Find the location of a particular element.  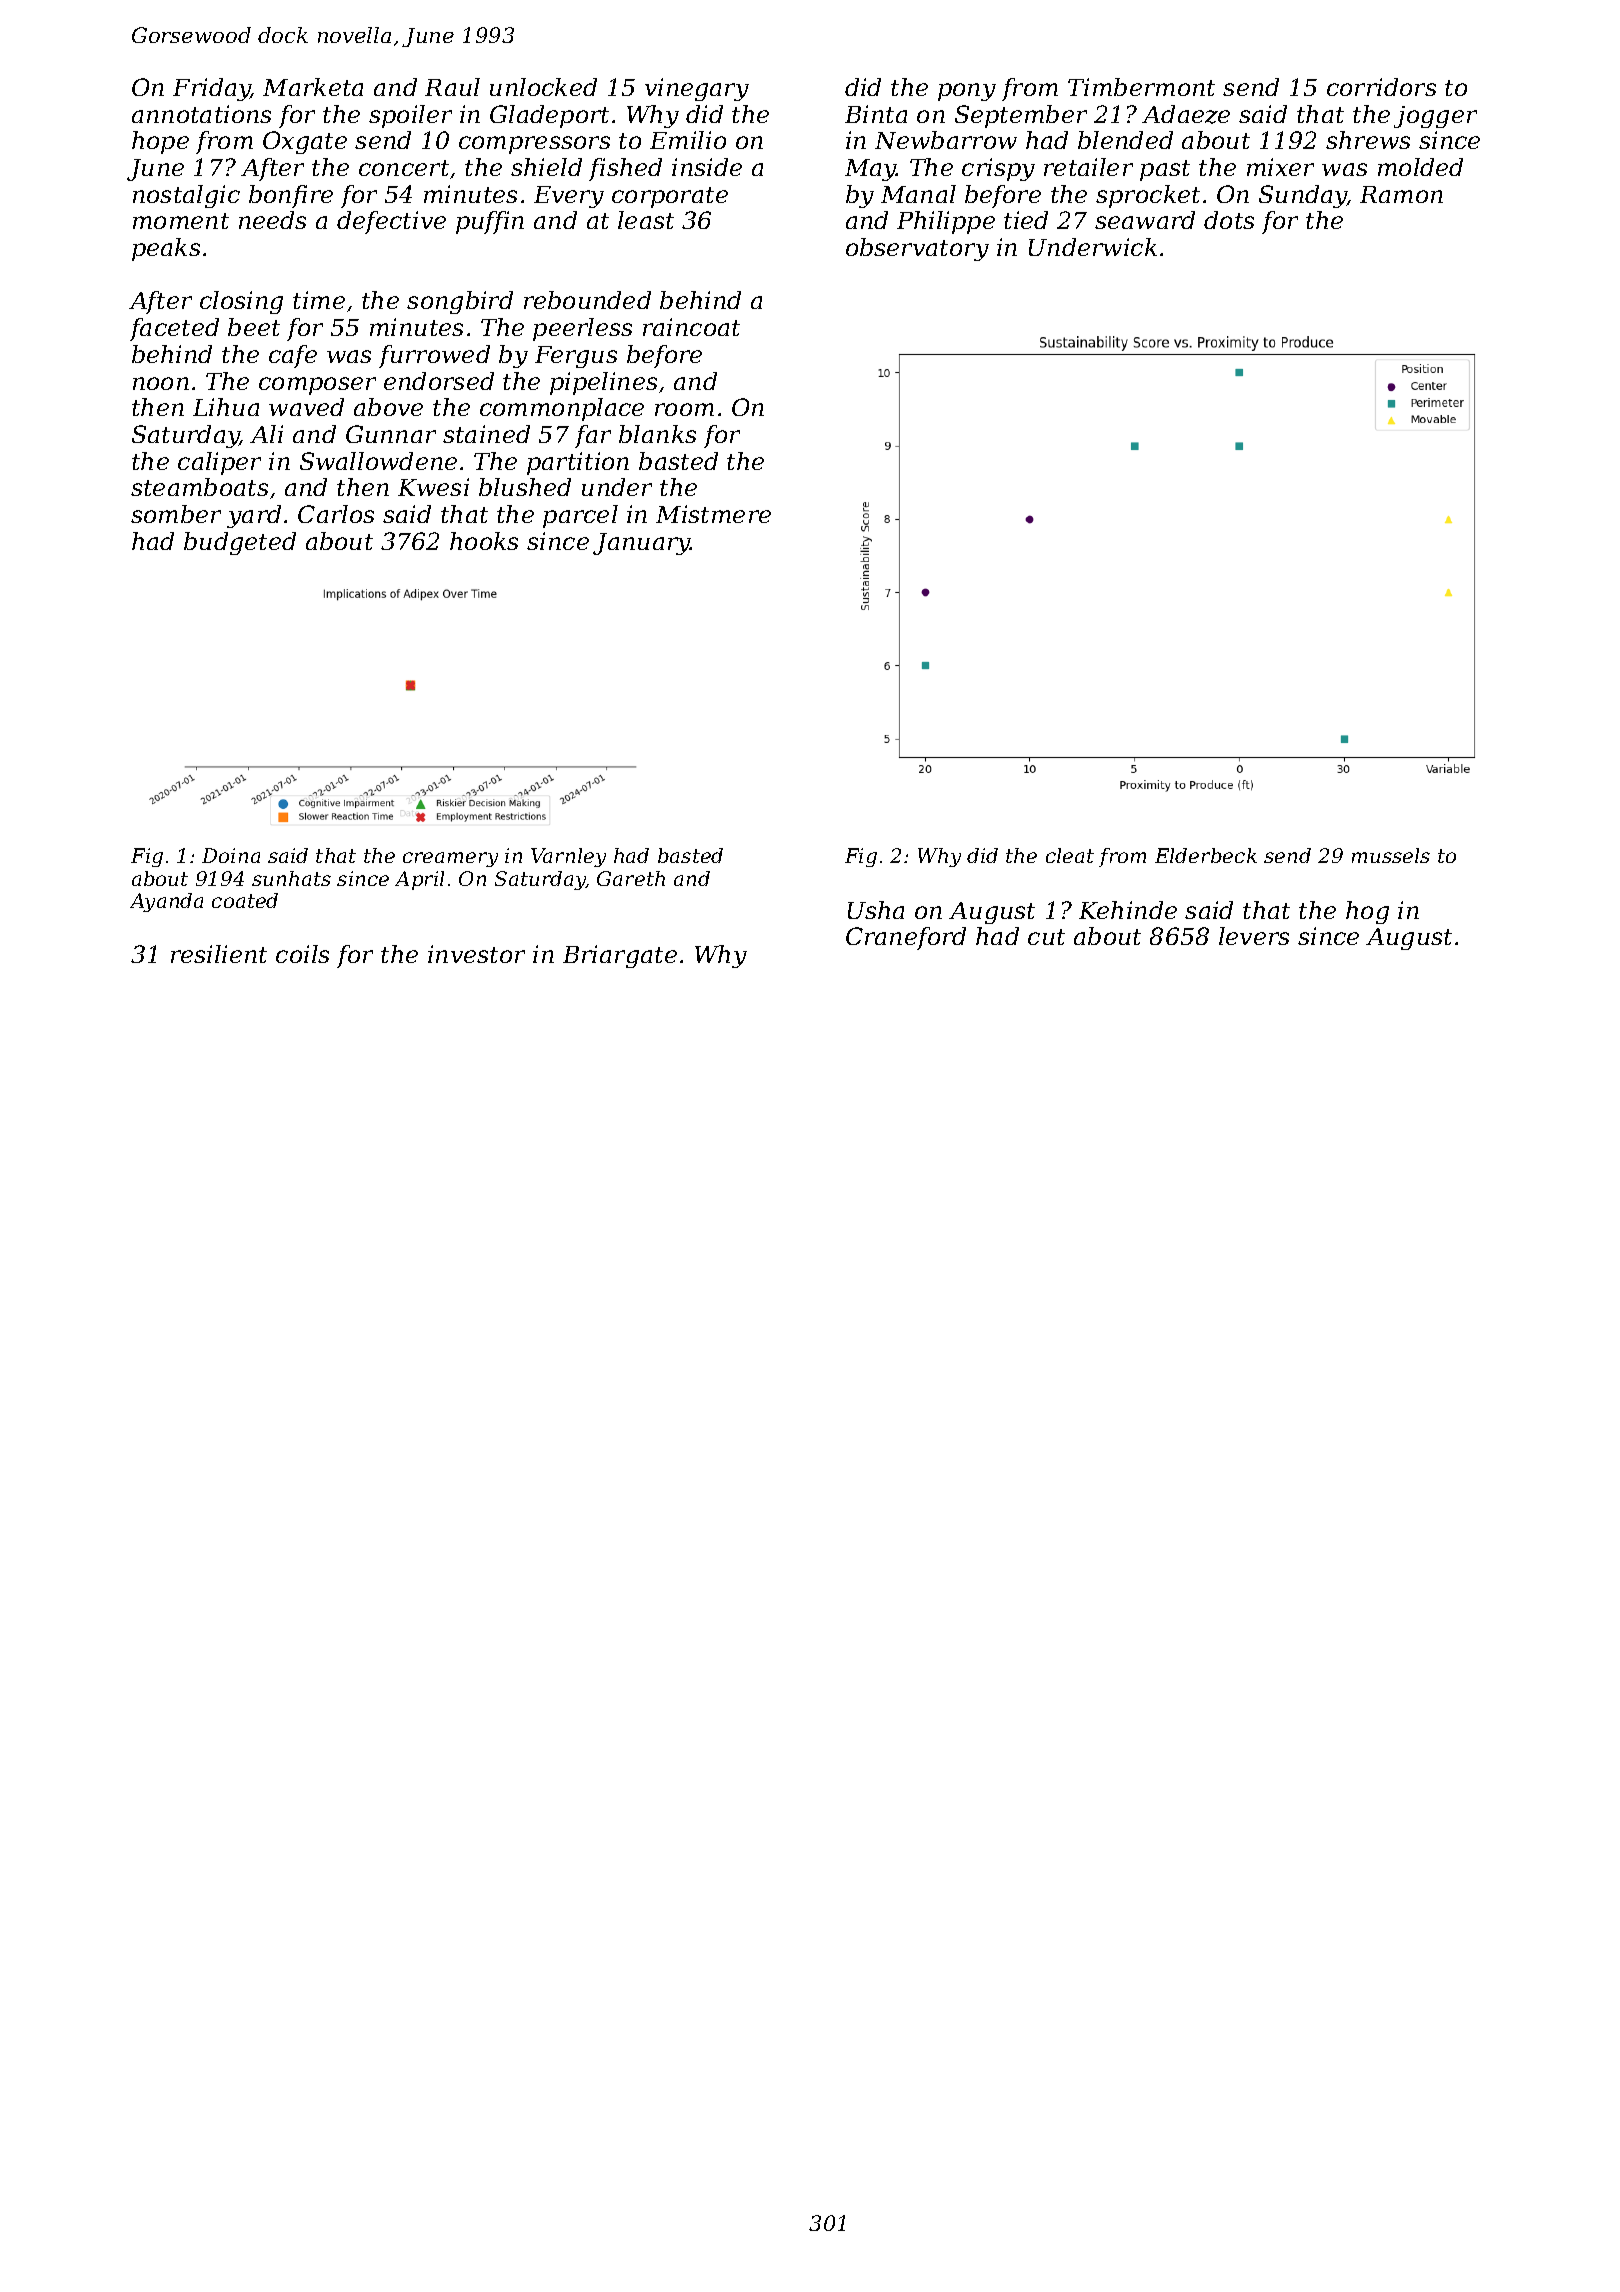

hooks is located at coordinates (484, 541).
